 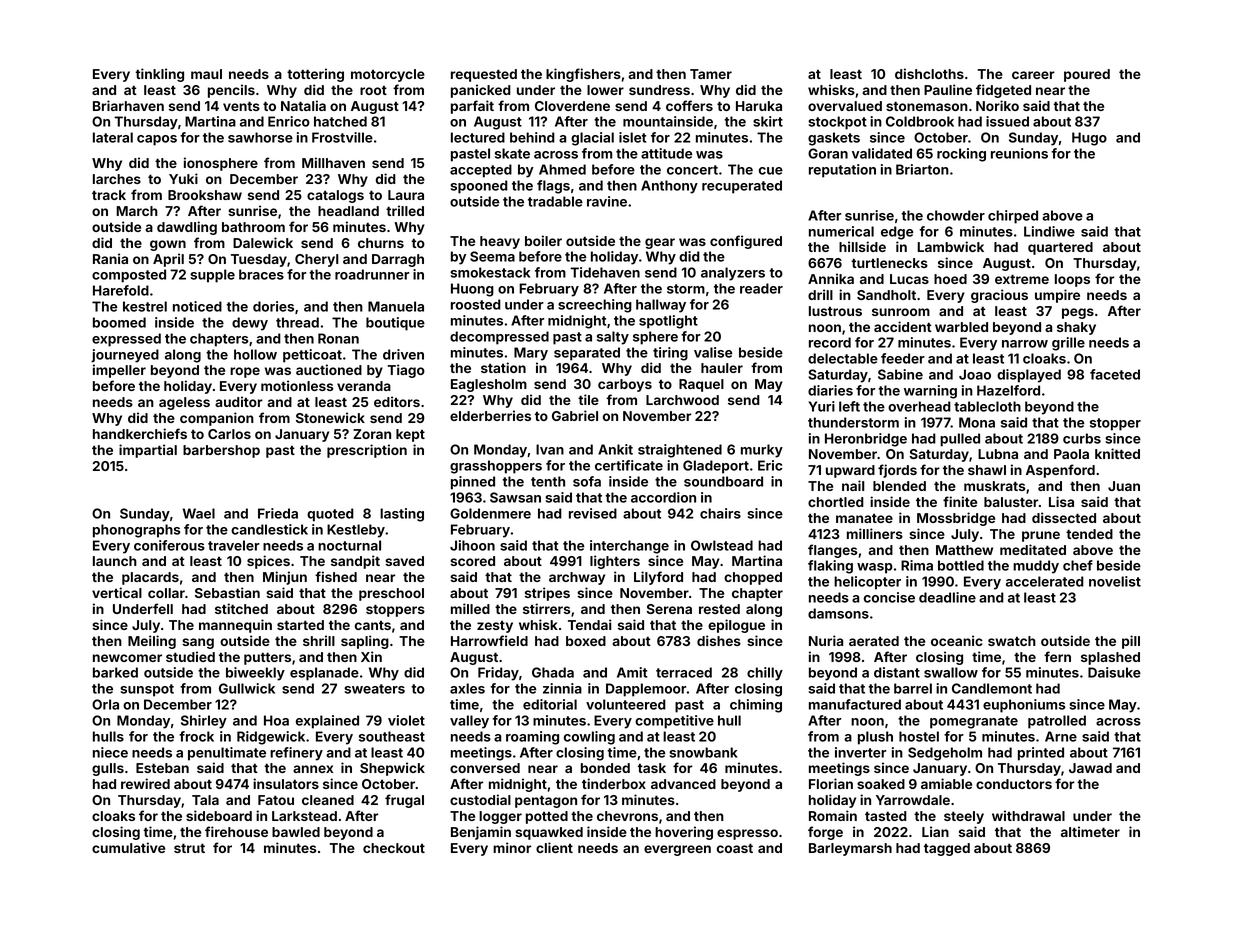 I want to click on Shirley, so click(x=204, y=722).
